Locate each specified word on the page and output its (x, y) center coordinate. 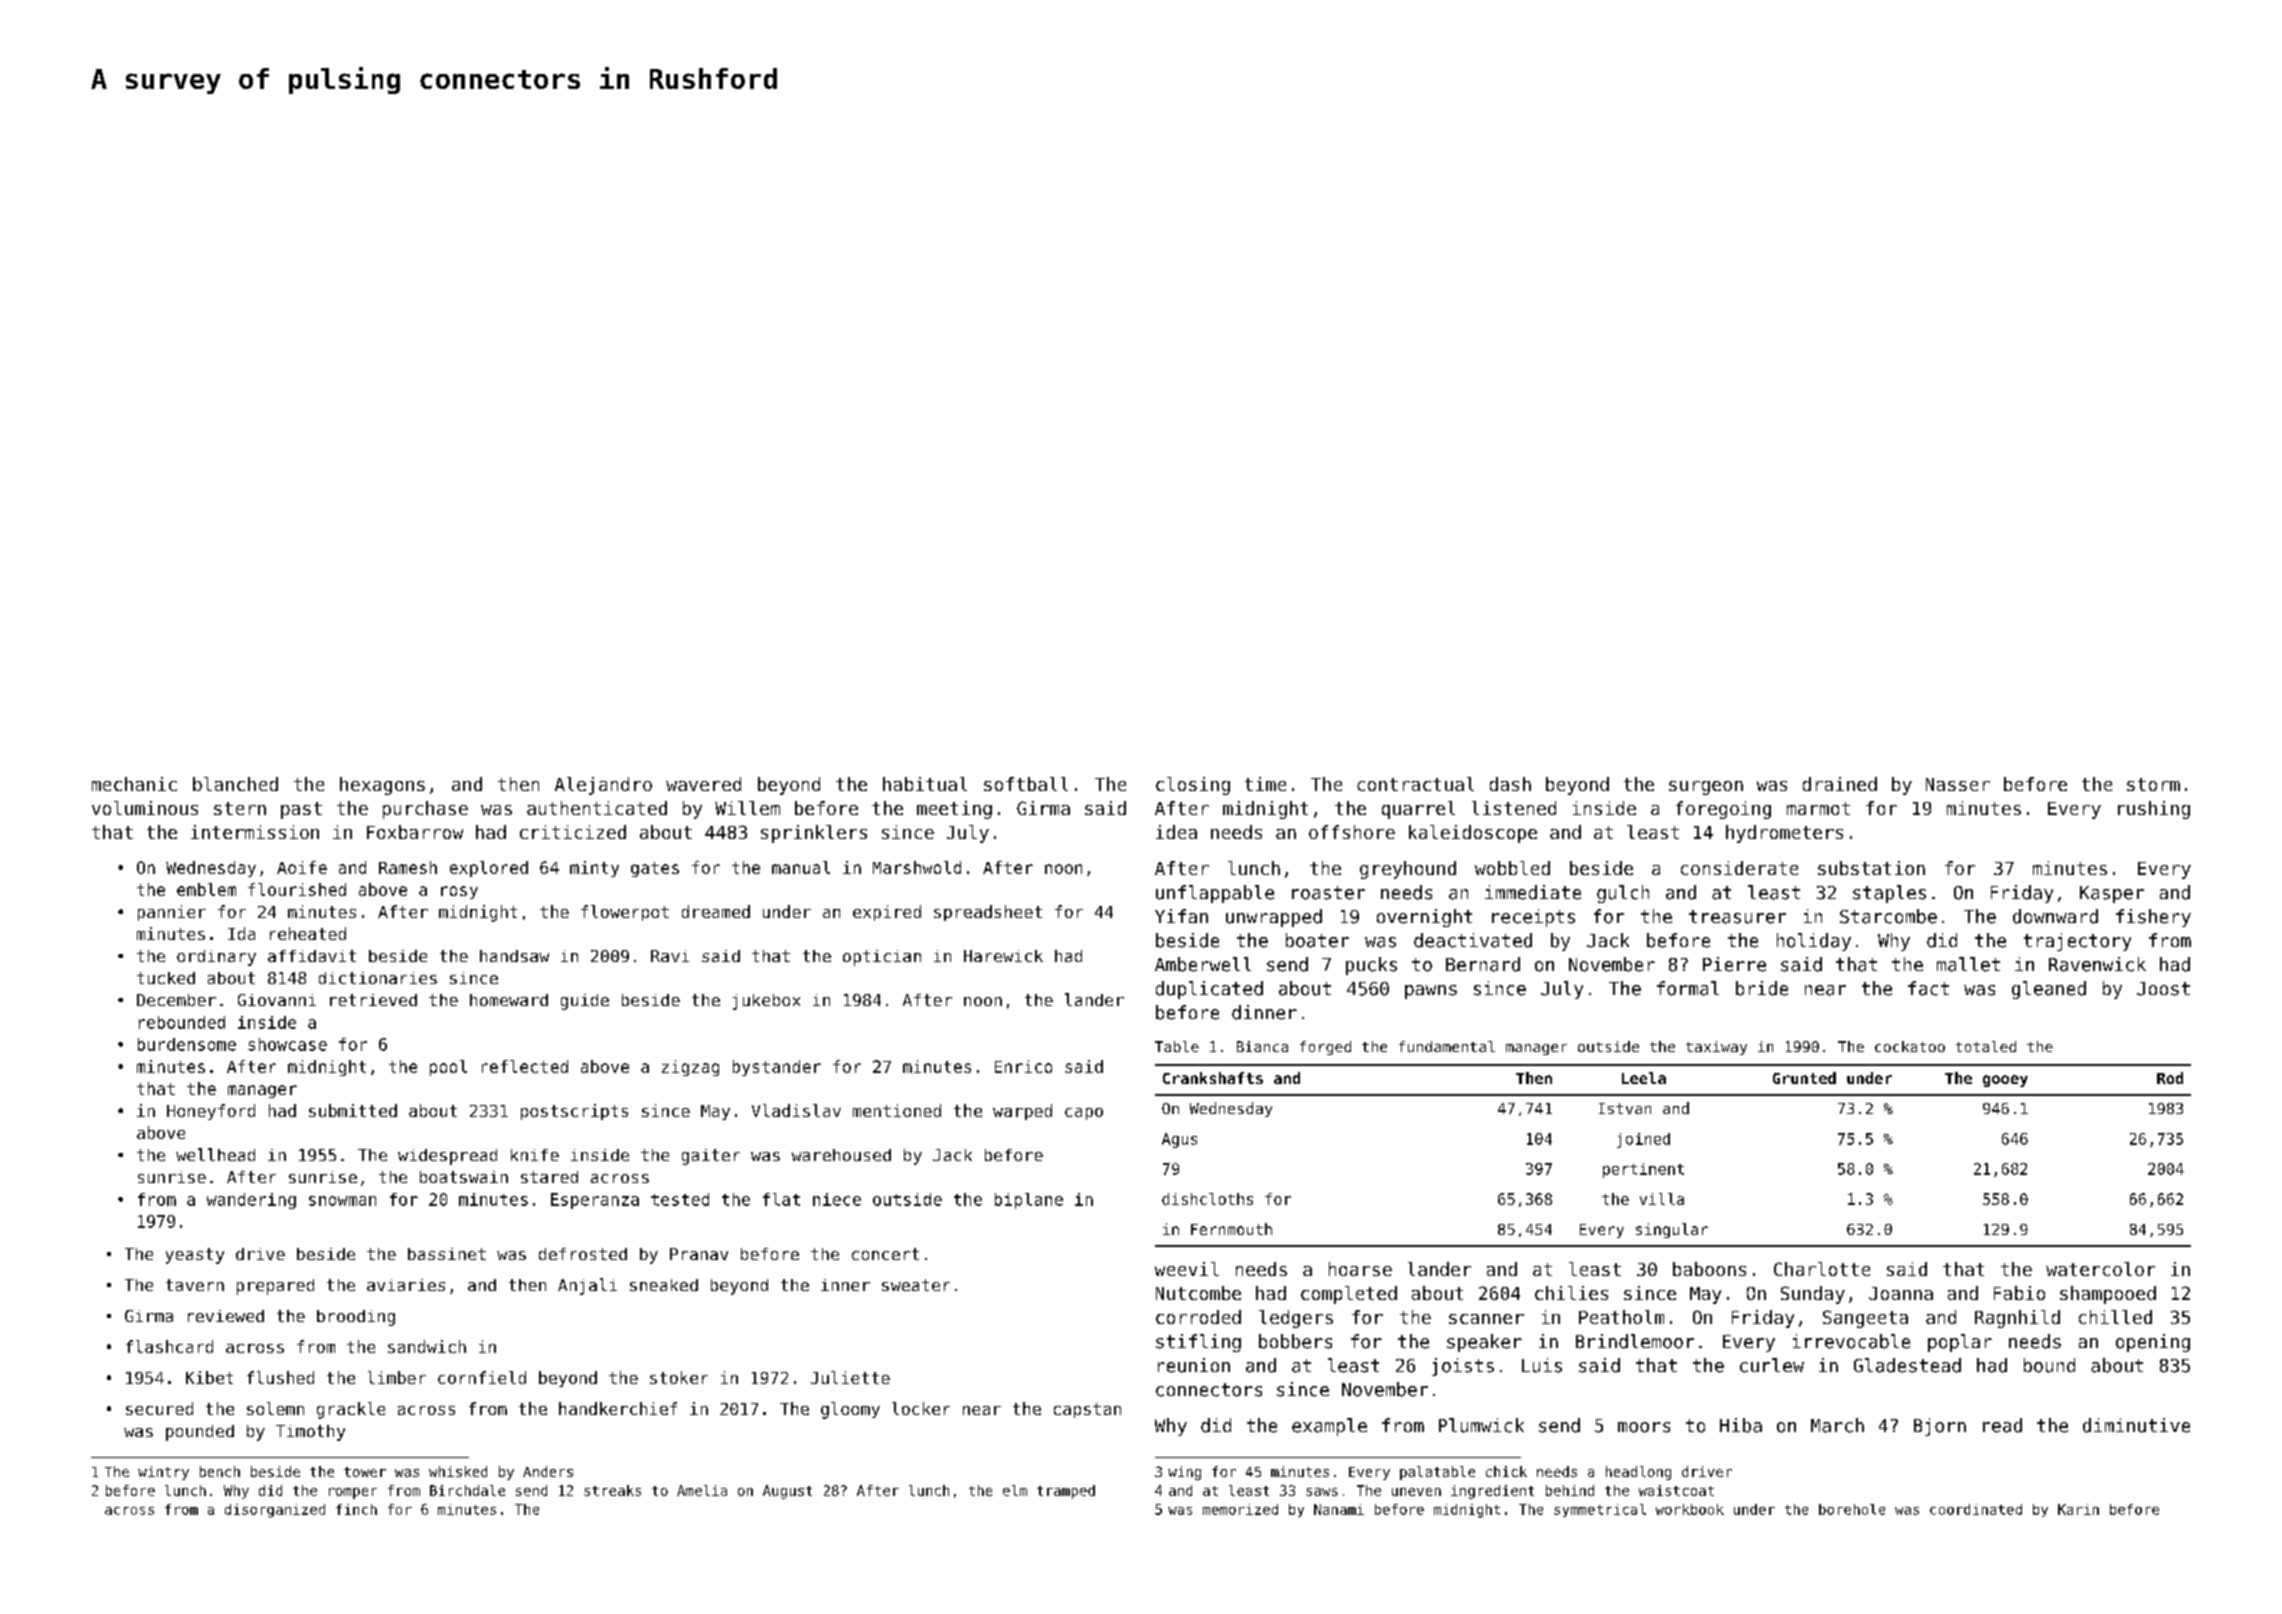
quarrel (1418, 810)
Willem (747, 808)
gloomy (850, 1410)
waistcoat (1676, 1490)
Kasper (2112, 894)
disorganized (275, 1511)
